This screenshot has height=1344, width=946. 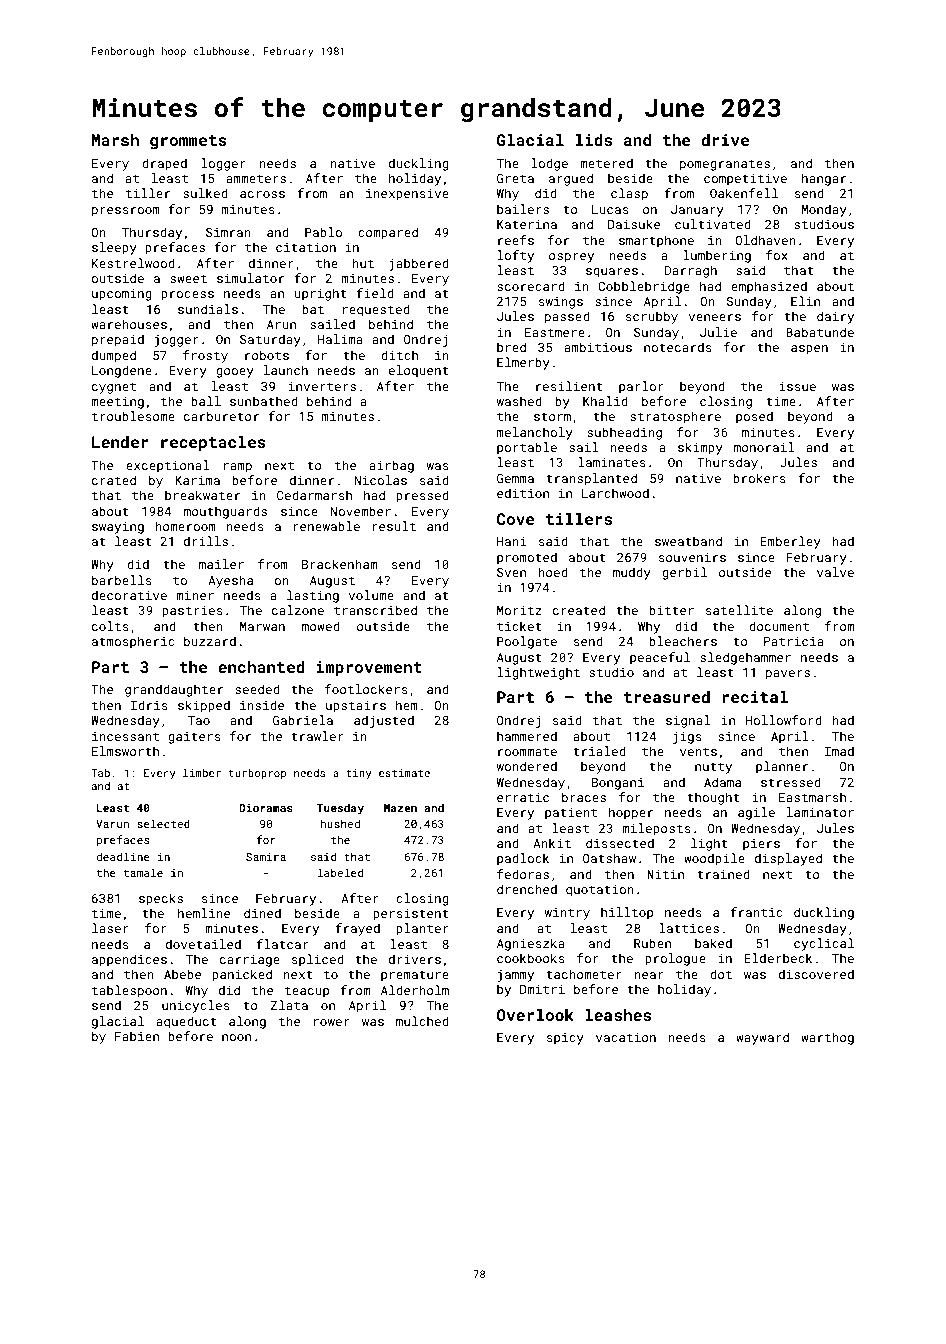 I want to click on lids, so click(x=594, y=140).
